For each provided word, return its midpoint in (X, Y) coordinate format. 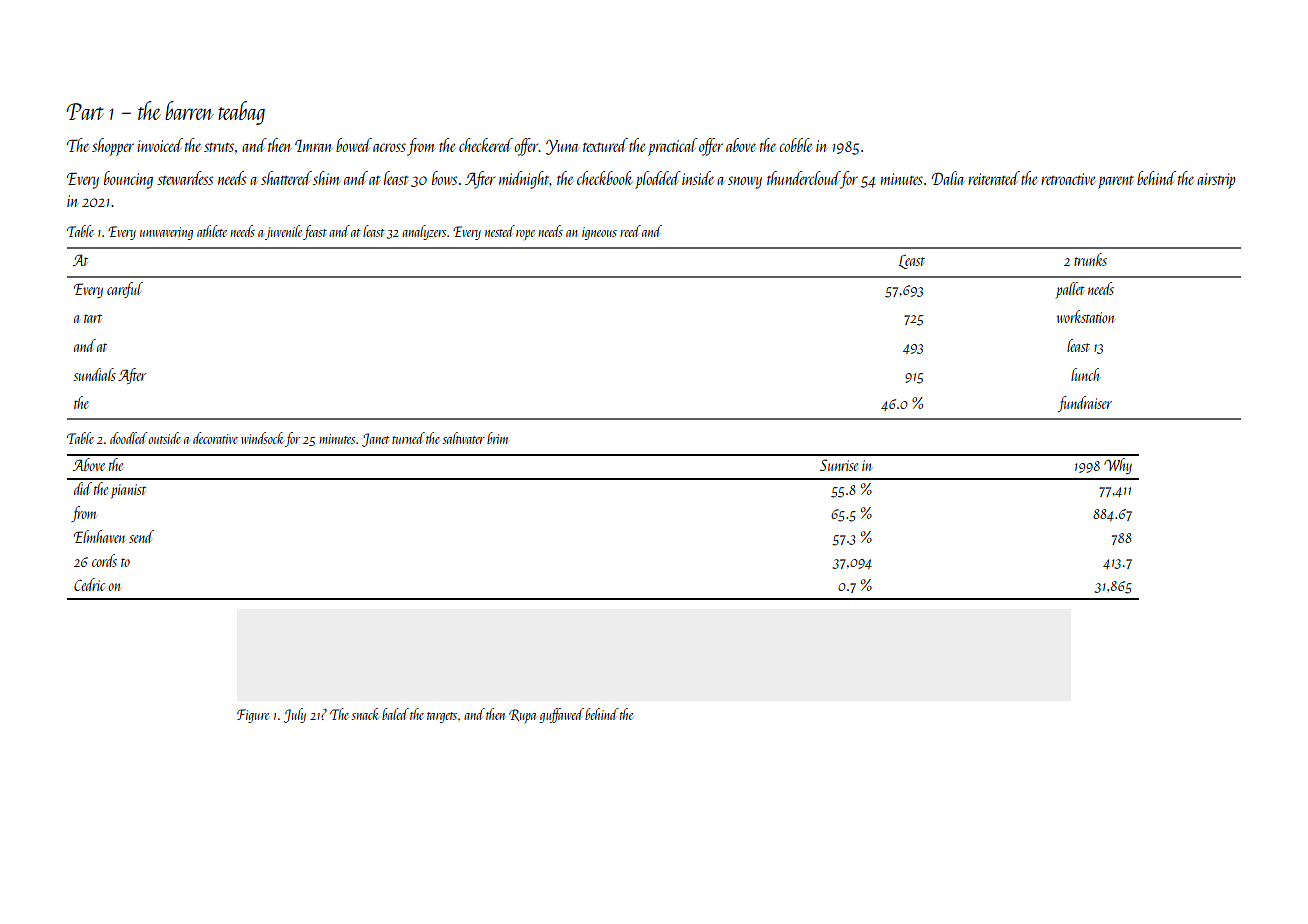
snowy (745, 182)
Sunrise (839, 465)
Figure (253, 716)
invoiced (160, 145)
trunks (1090, 259)
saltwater (464, 438)
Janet (376, 440)
